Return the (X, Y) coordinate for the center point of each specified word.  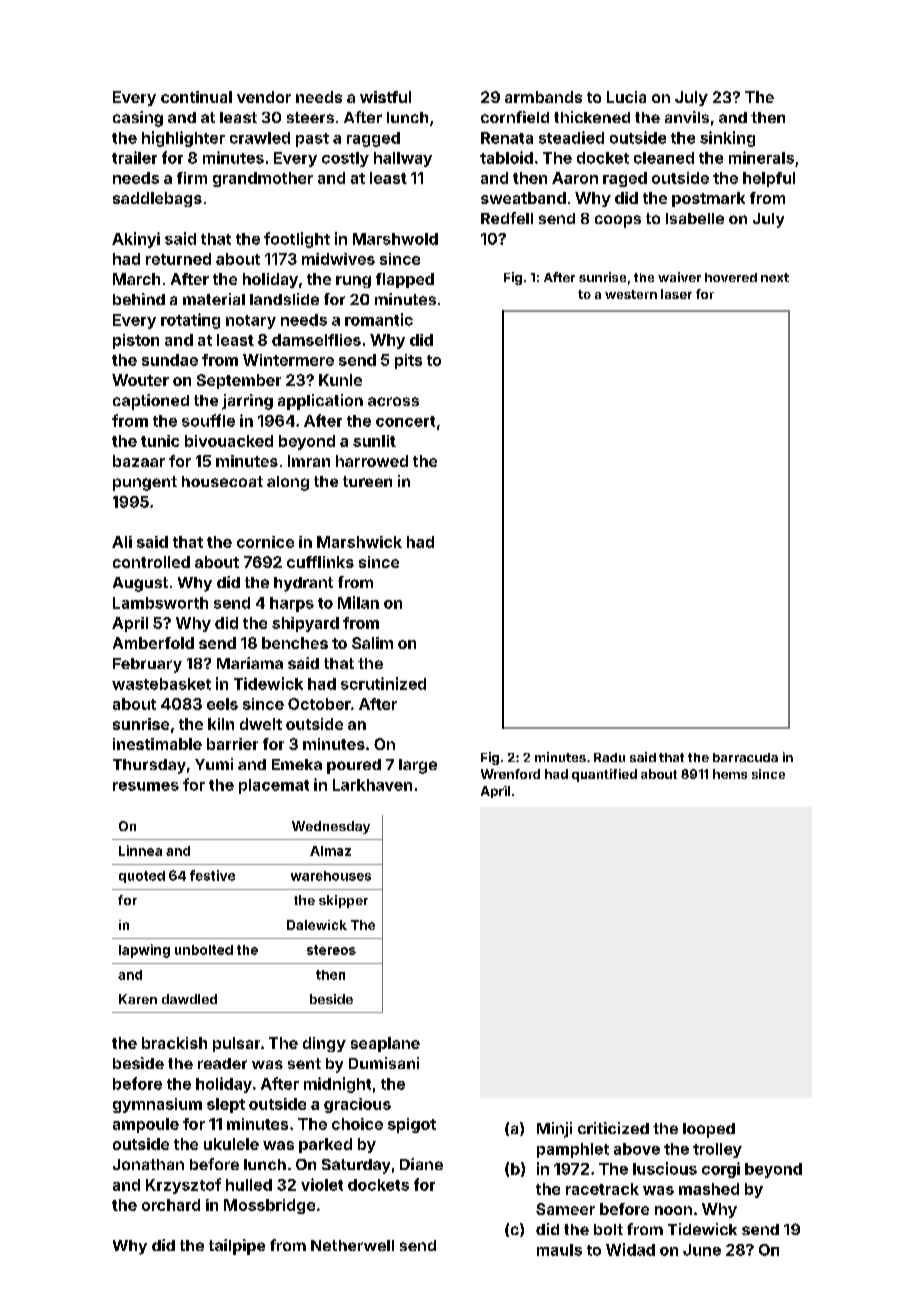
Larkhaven (372, 785)
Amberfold (153, 643)
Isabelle (695, 218)
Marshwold (395, 239)
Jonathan (148, 1164)
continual (196, 97)
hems (730, 774)
